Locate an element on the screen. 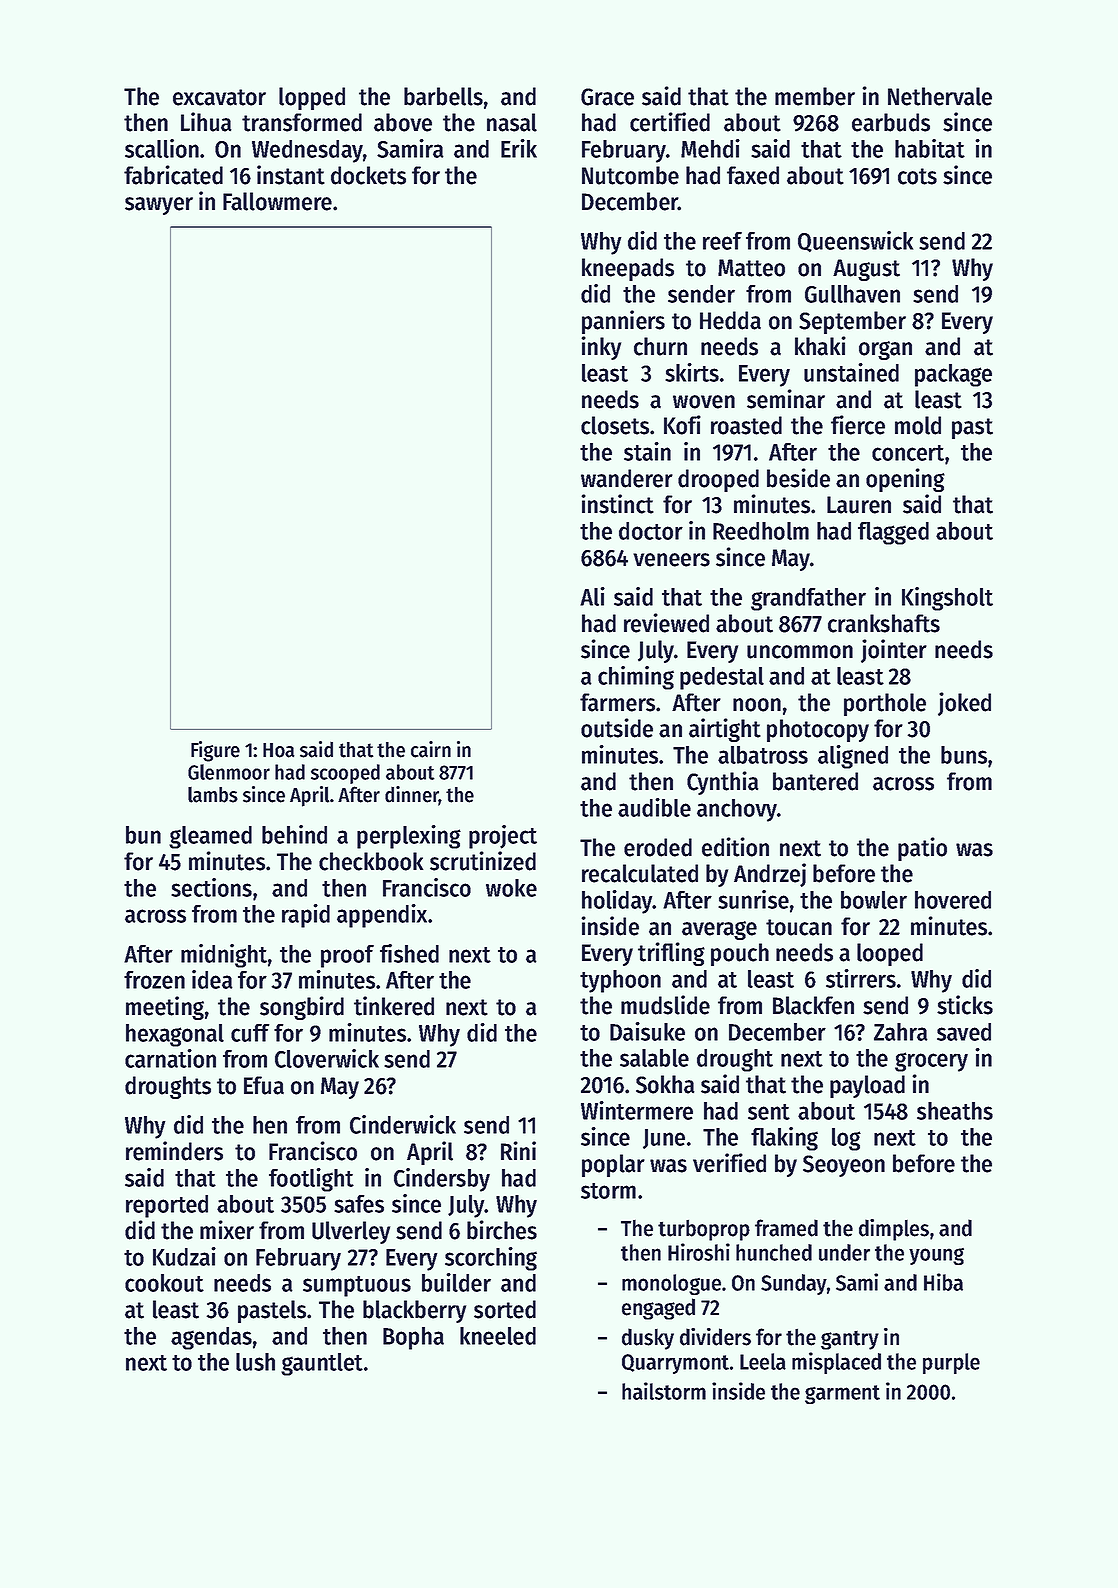  poplar is located at coordinates (613, 1165).
